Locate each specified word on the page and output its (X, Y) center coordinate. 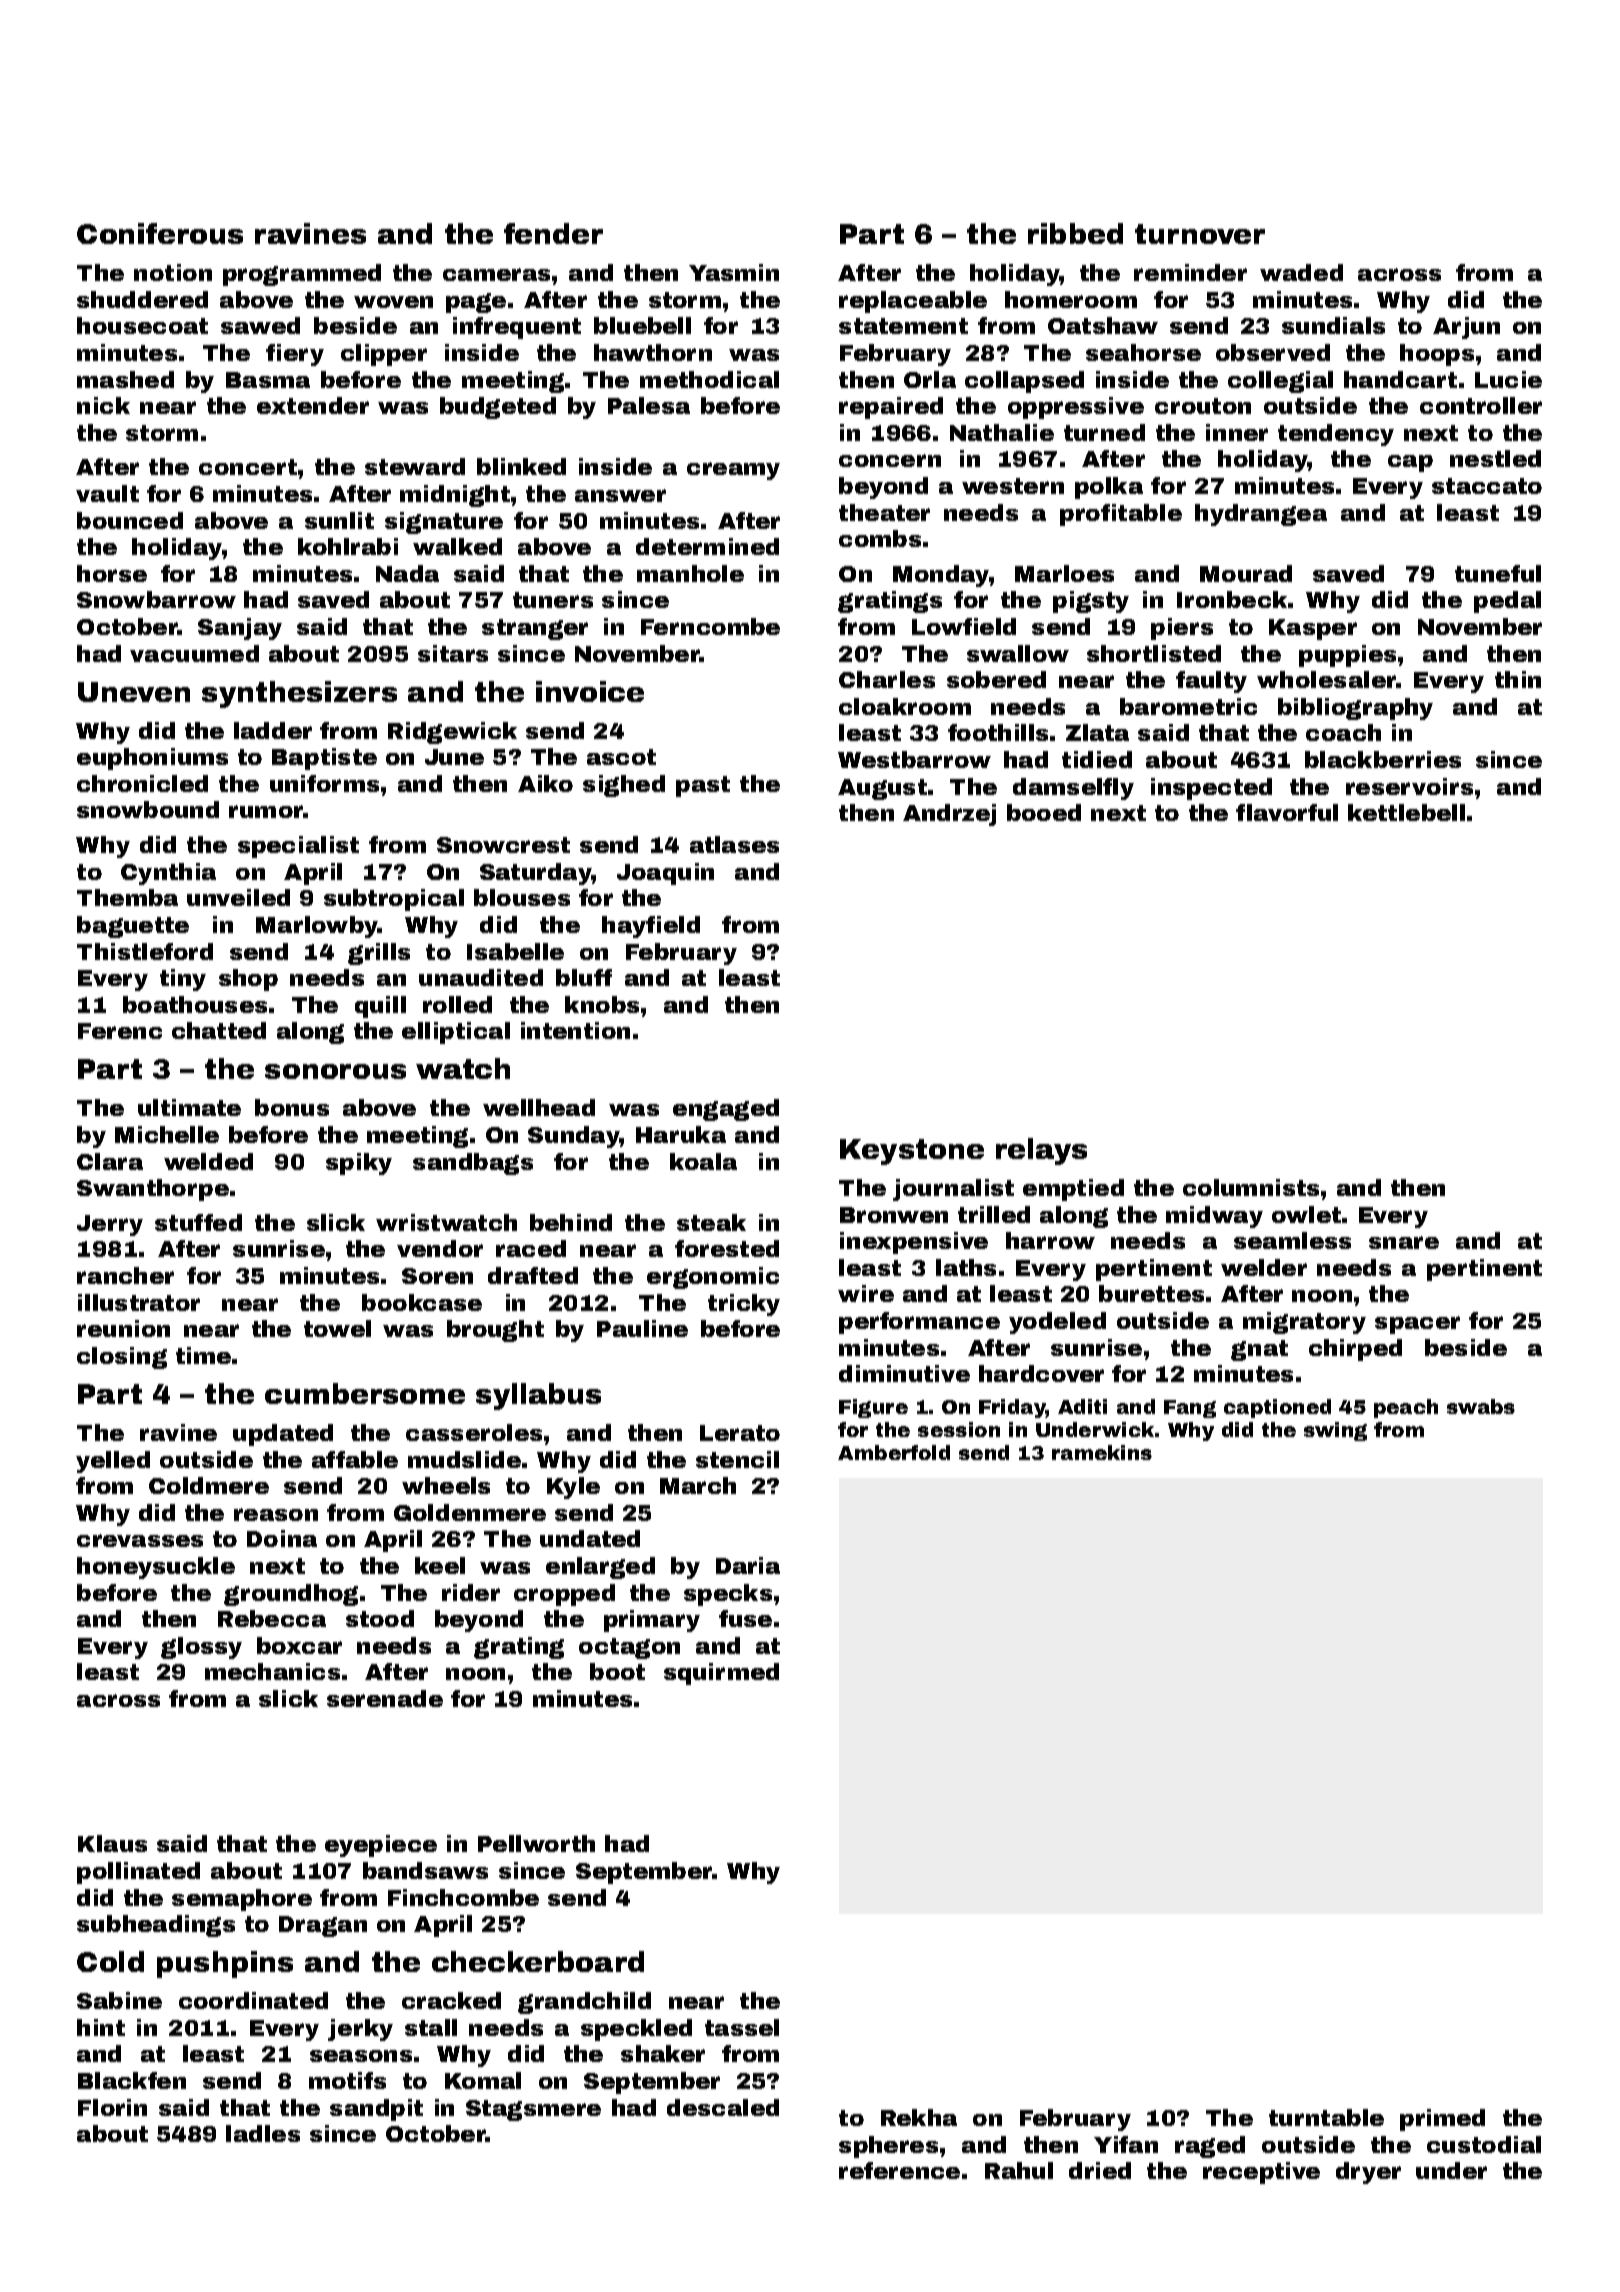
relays (1041, 1151)
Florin (112, 2107)
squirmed (721, 1674)
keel (440, 1565)
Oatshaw (1103, 325)
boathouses (195, 1004)
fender (553, 233)
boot (617, 1671)
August (882, 789)
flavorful (1287, 812)
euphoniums (152, 759)
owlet (1306, 1214)
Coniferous (160, 233)
